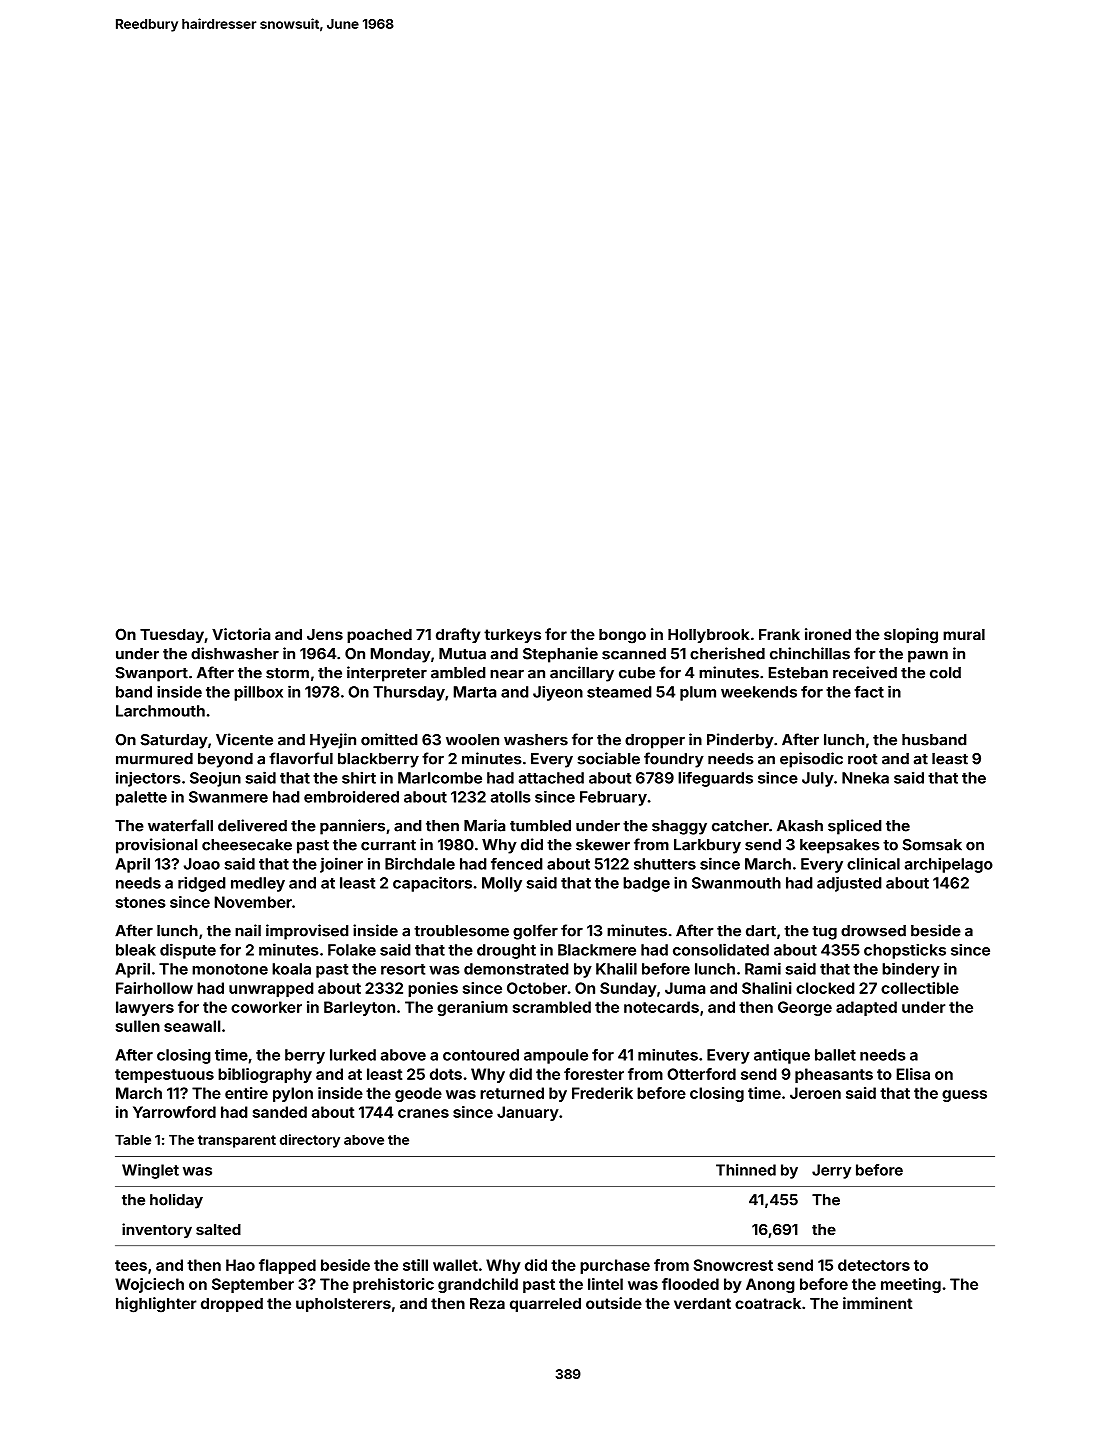 The image size is (1110, 1436). Describe the element at coordinates (246, 1093) in the screenshot. I see `entire` at that location.
